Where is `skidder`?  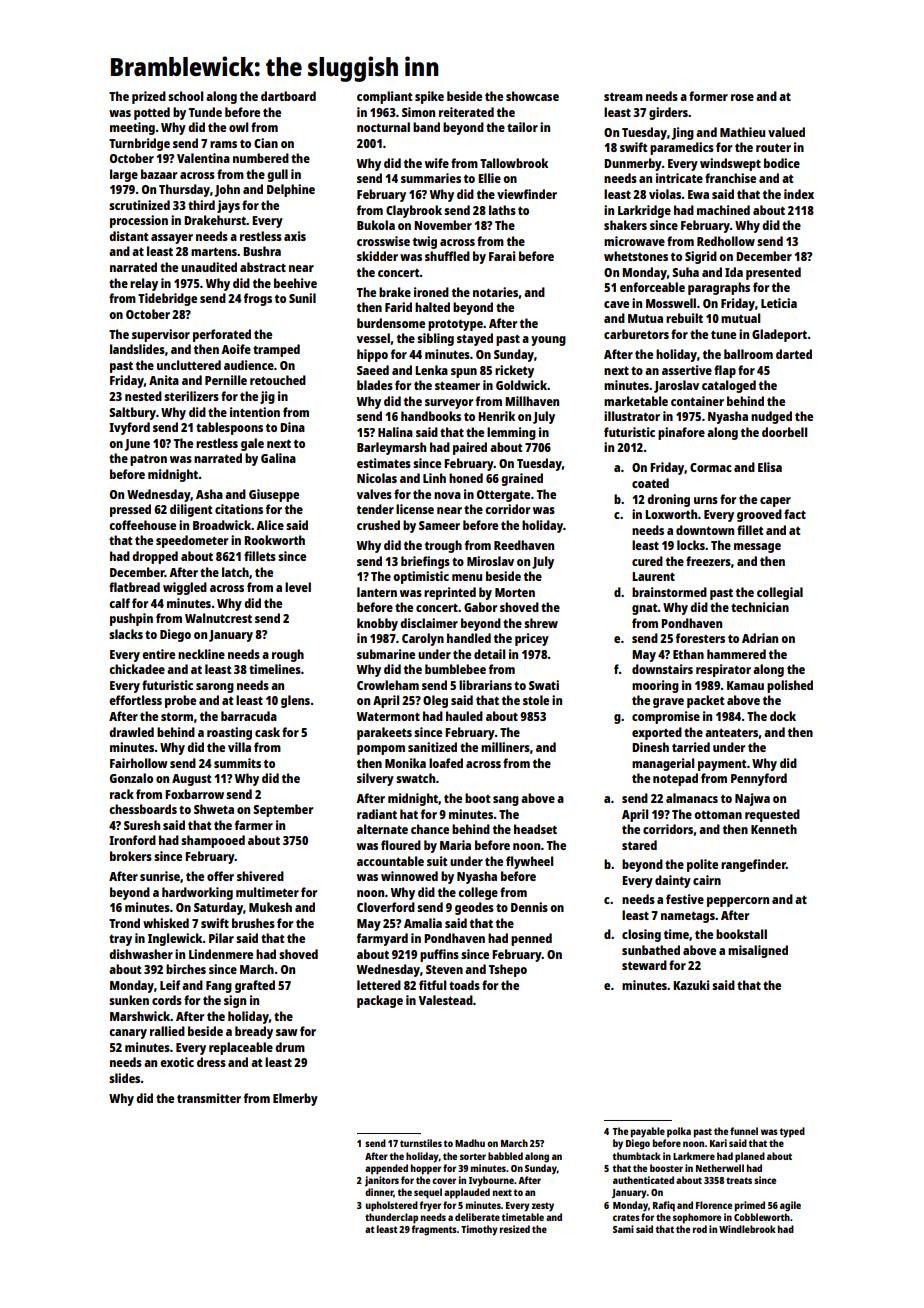
skidder is located at coordinates (377, 256).
